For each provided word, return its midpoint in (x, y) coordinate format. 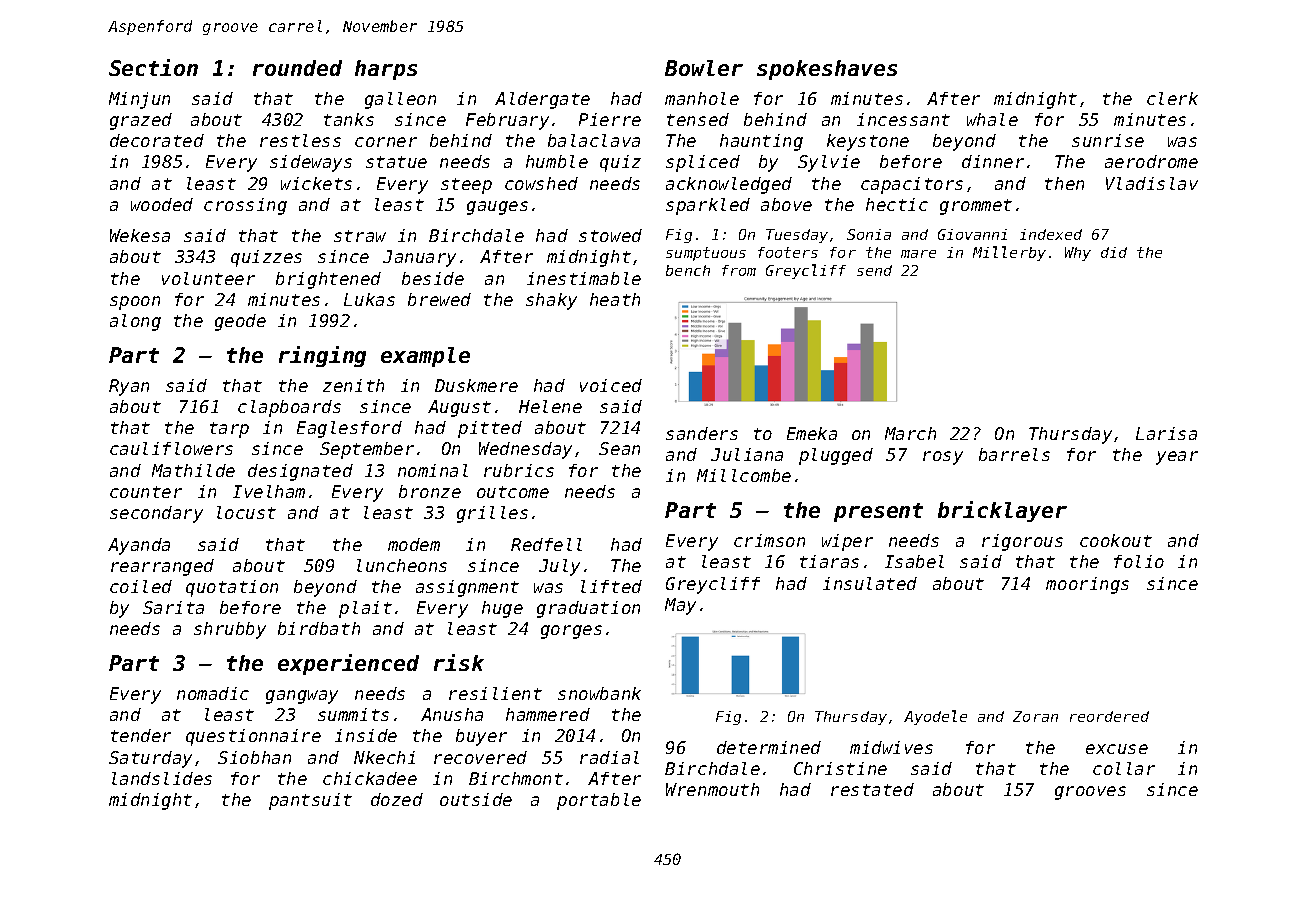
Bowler (704, 68)
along (135, 322)
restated (872, 789)
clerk (1172, 98)
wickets (316, 183)
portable (599, 801)
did (1114, 252)
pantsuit (310, 801)
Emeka (812, 433)
